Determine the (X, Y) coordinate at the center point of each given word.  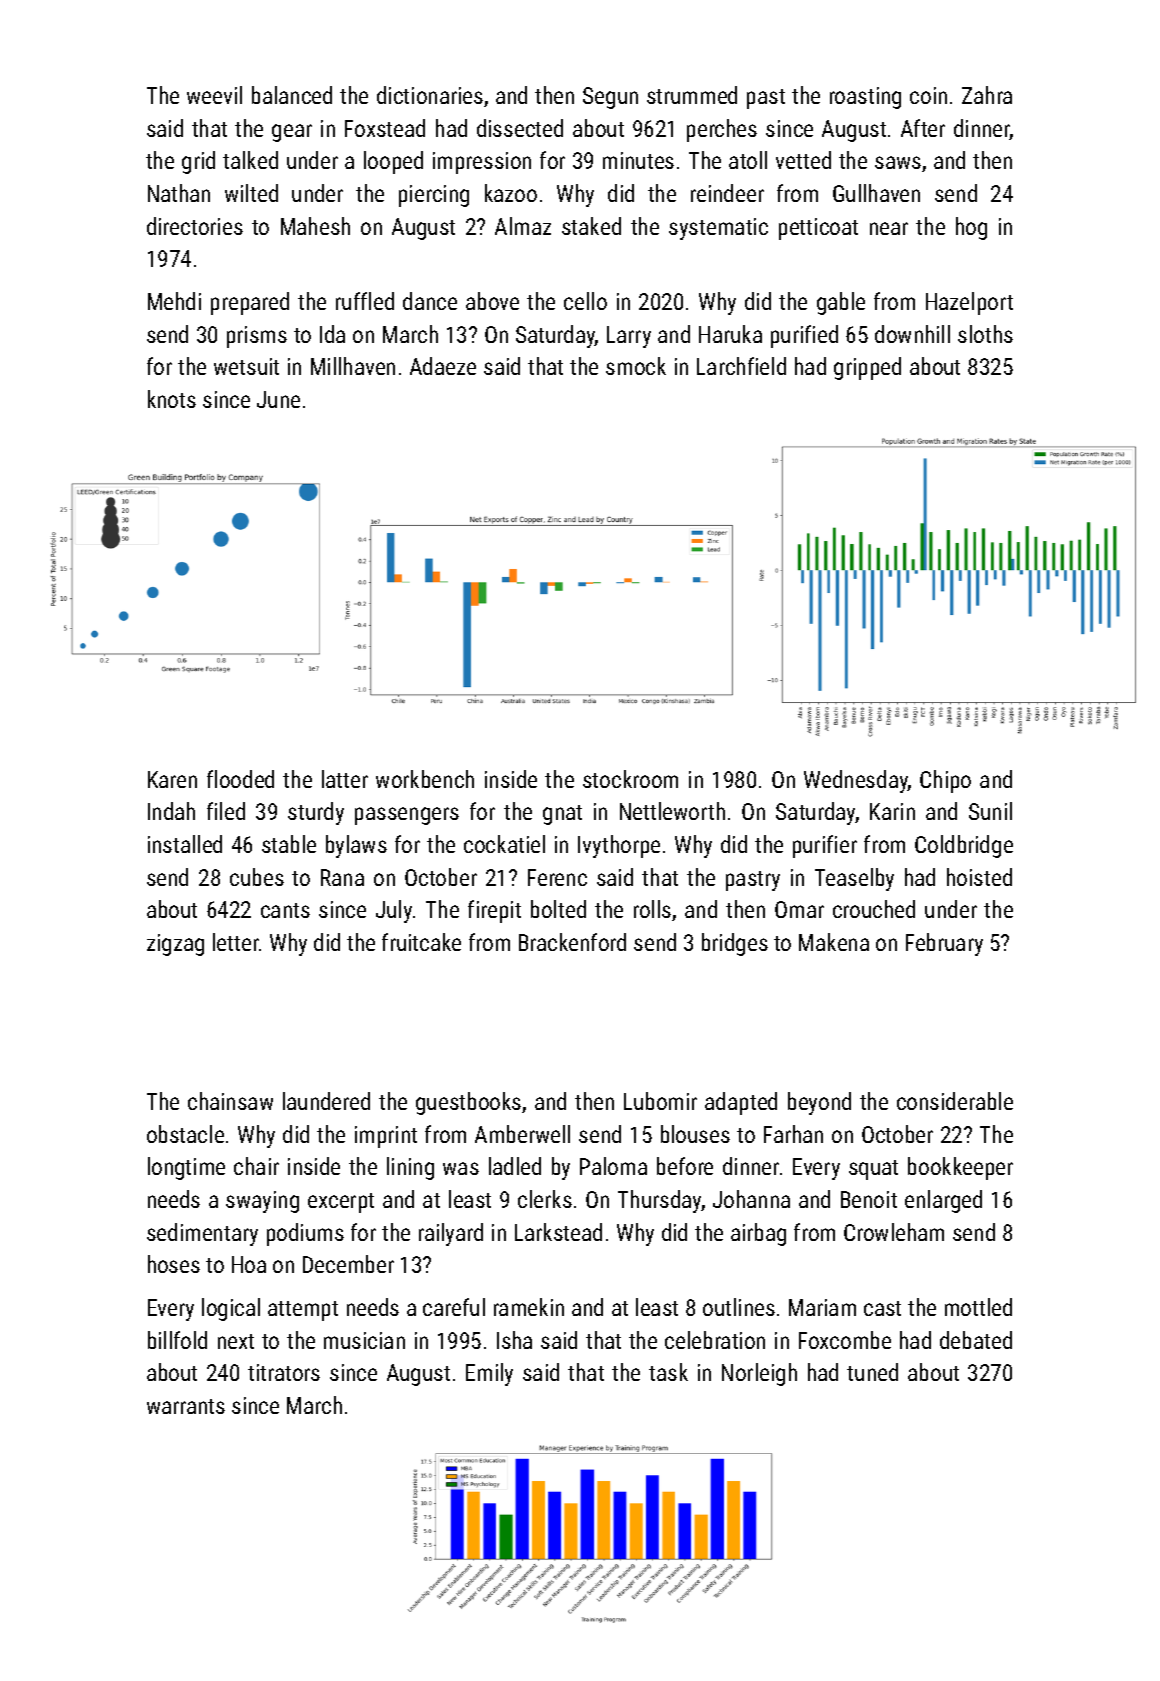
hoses (174, 1264)
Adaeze (443, 366)
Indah (171, 811)
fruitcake (421, 942)
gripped (867, 368)
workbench (425, 779)
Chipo (945, 781)
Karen (172, 779)
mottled (978, 1307)
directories (195, 226)
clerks (545, 1199)
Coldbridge (964, 846)
